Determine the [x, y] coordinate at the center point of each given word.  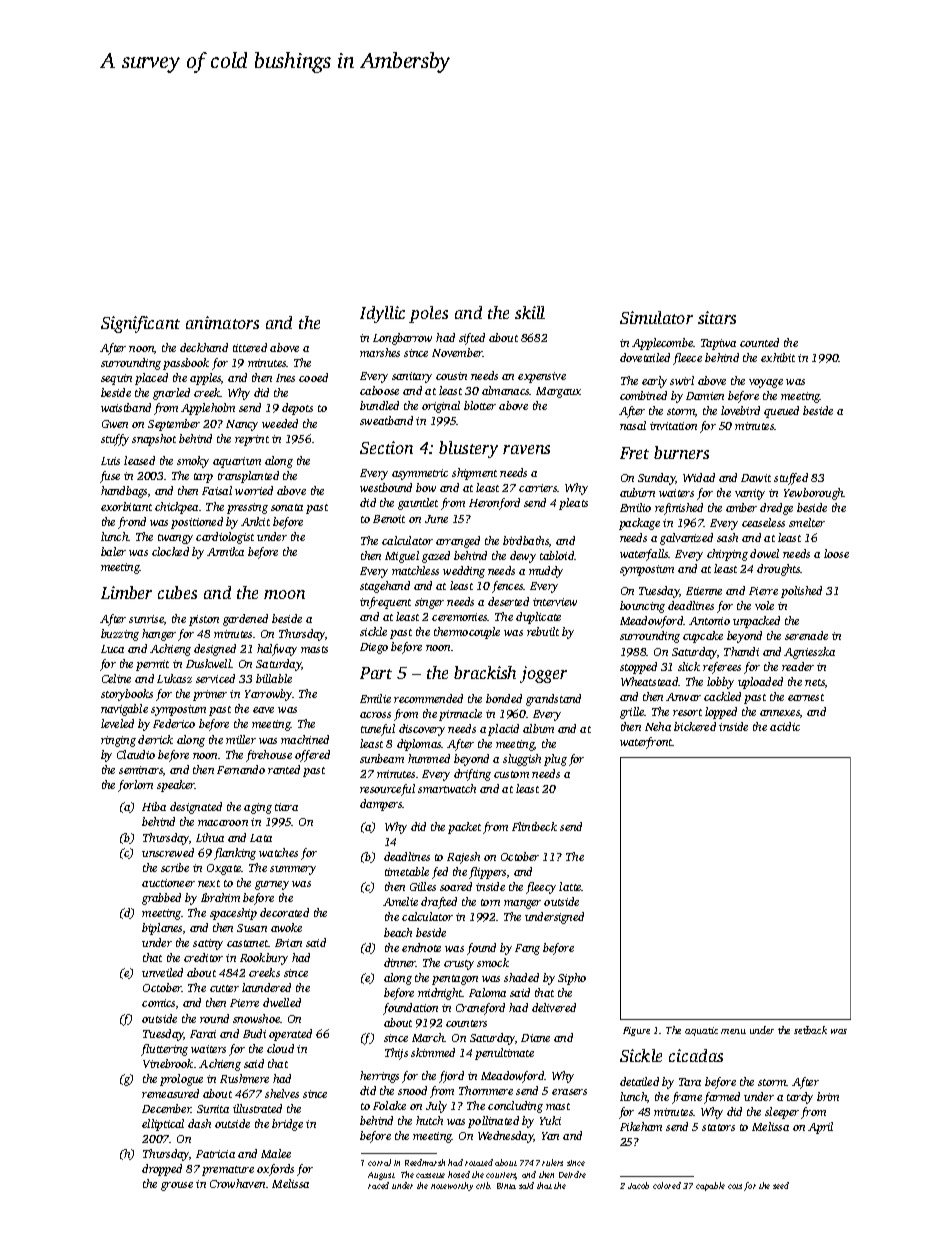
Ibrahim [220, 897]
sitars [717, 317]
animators [222, 322]
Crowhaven [237, 1183]
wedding [464, 572]
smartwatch [447, 788]
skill [530, 312]
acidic [785, 726]
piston [204, 620]
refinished [679, 509]
